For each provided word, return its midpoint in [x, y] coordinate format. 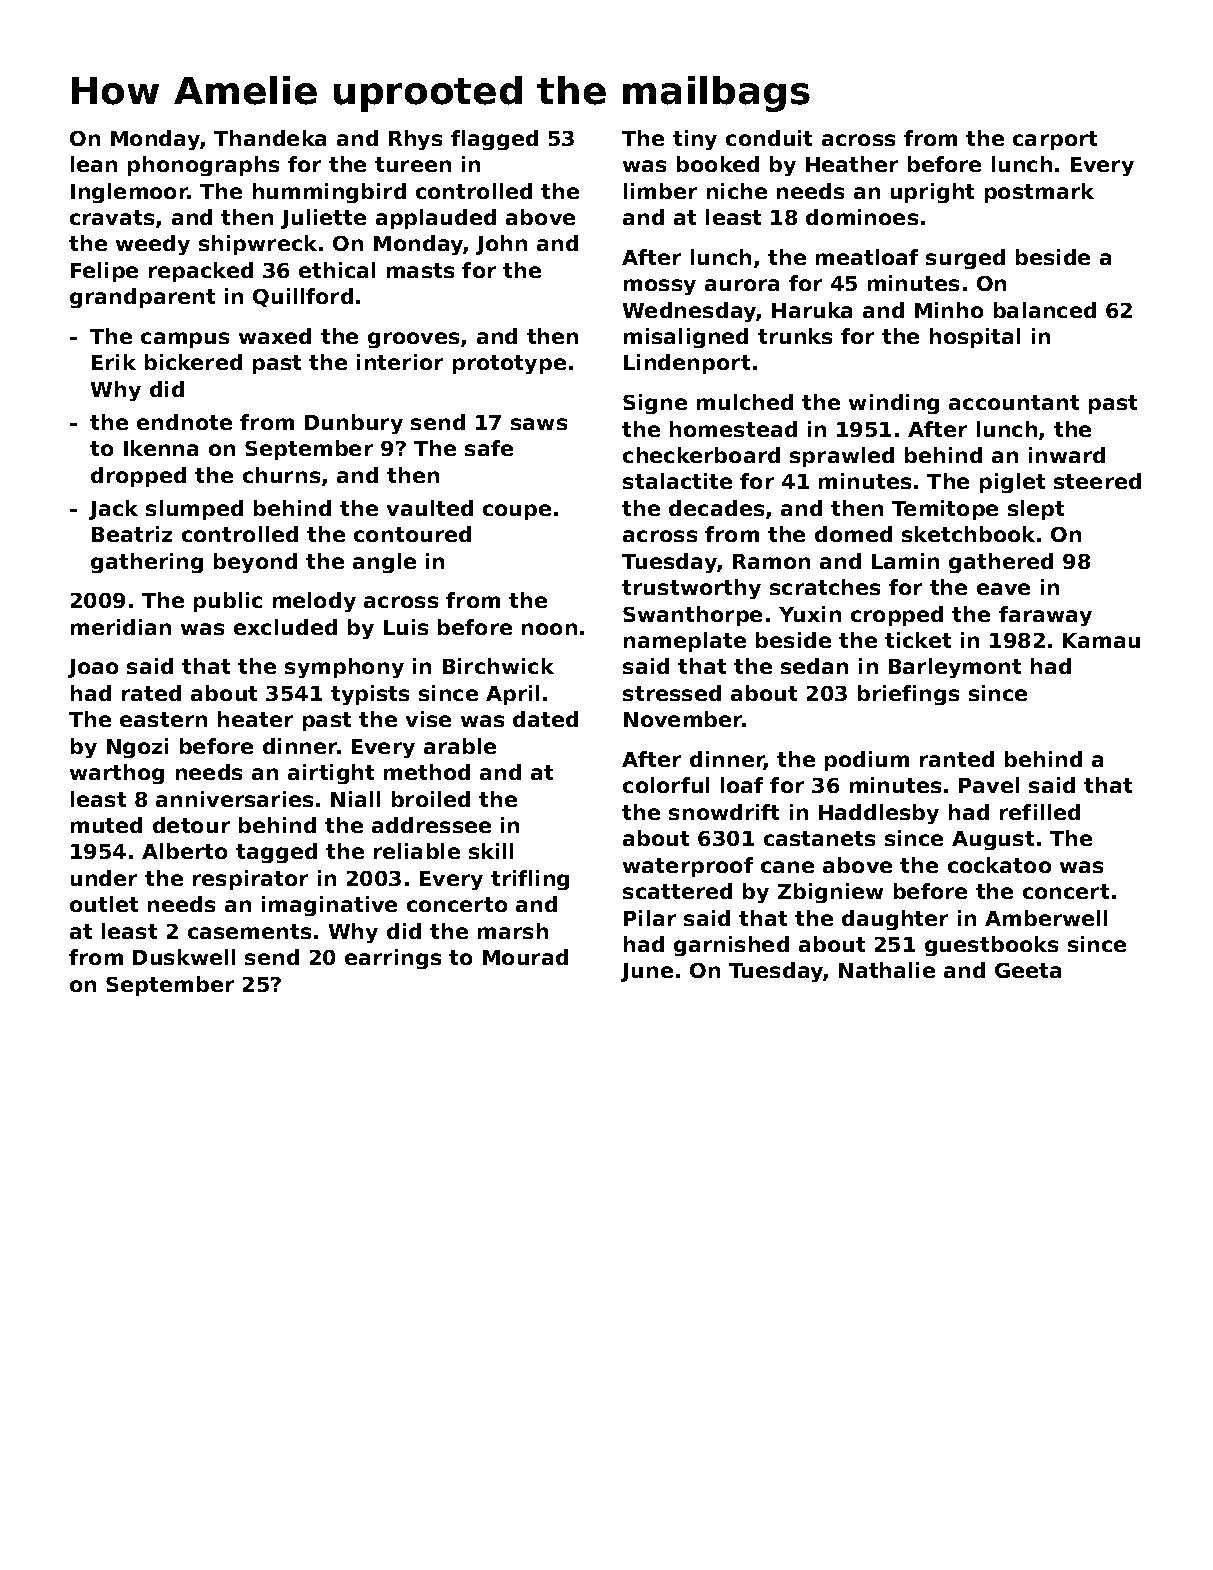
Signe [655, 404]
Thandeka [270, 138]
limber [660, 191]
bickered [193, 362]
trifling [530, 880]
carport [1055, 140]
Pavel [989, 785]
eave [1003, 589]
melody [314, 602]
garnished [731, 946]
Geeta [1028, 970]
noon [549, 629]
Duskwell [184, 957]
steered [1097, 481]
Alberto [184, 851]
